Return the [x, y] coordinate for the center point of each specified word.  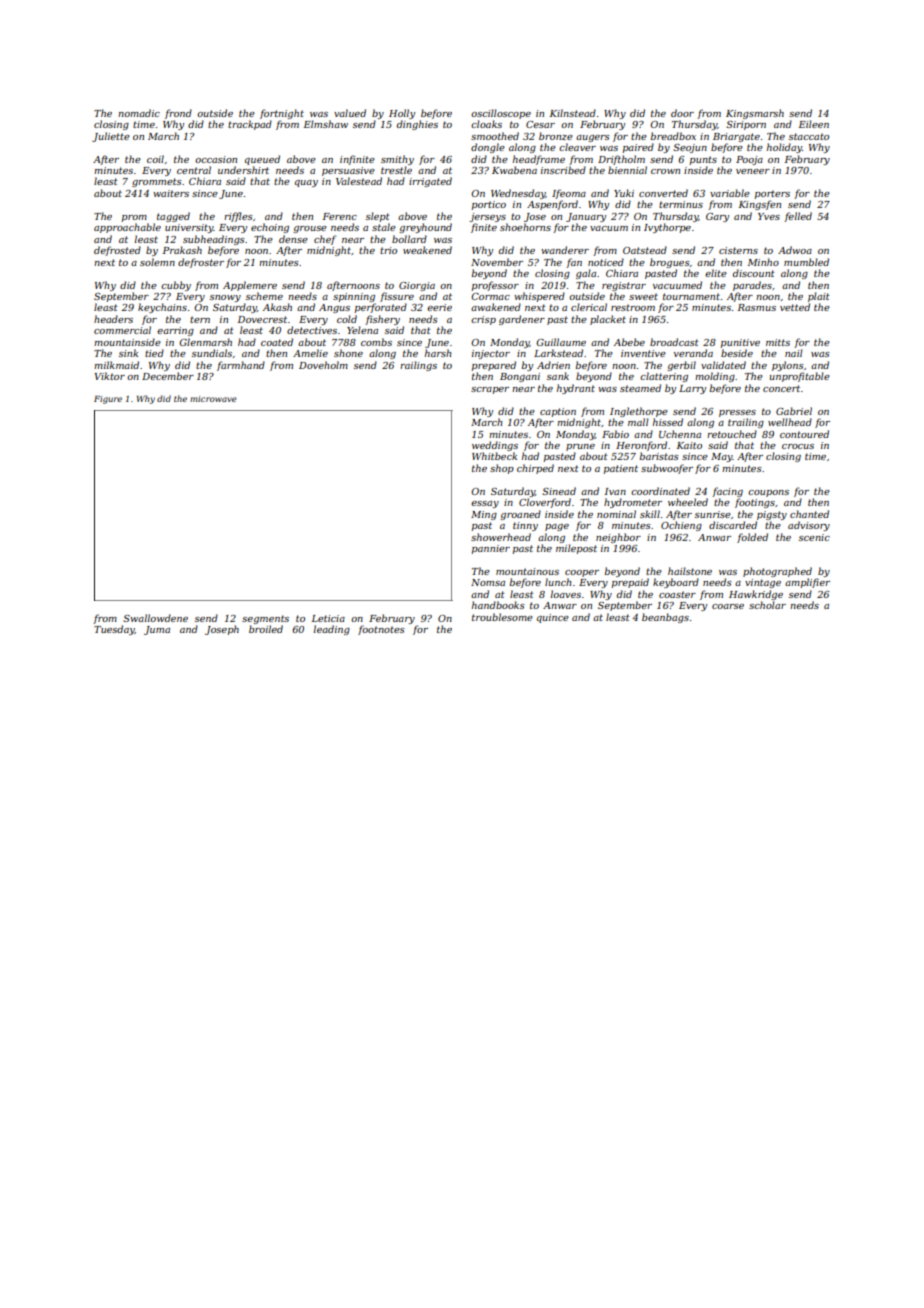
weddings [495, 446]
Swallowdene [155, 618]
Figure [108, 400]
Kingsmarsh [755, 114]
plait [819, 297]
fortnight [282, 114]
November [497, 262]
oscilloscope [501, 114]
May [722, 457]
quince [553, 618]
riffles [238, 217]
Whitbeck [494, 456]
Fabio [615, 434]
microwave [213, 399]
